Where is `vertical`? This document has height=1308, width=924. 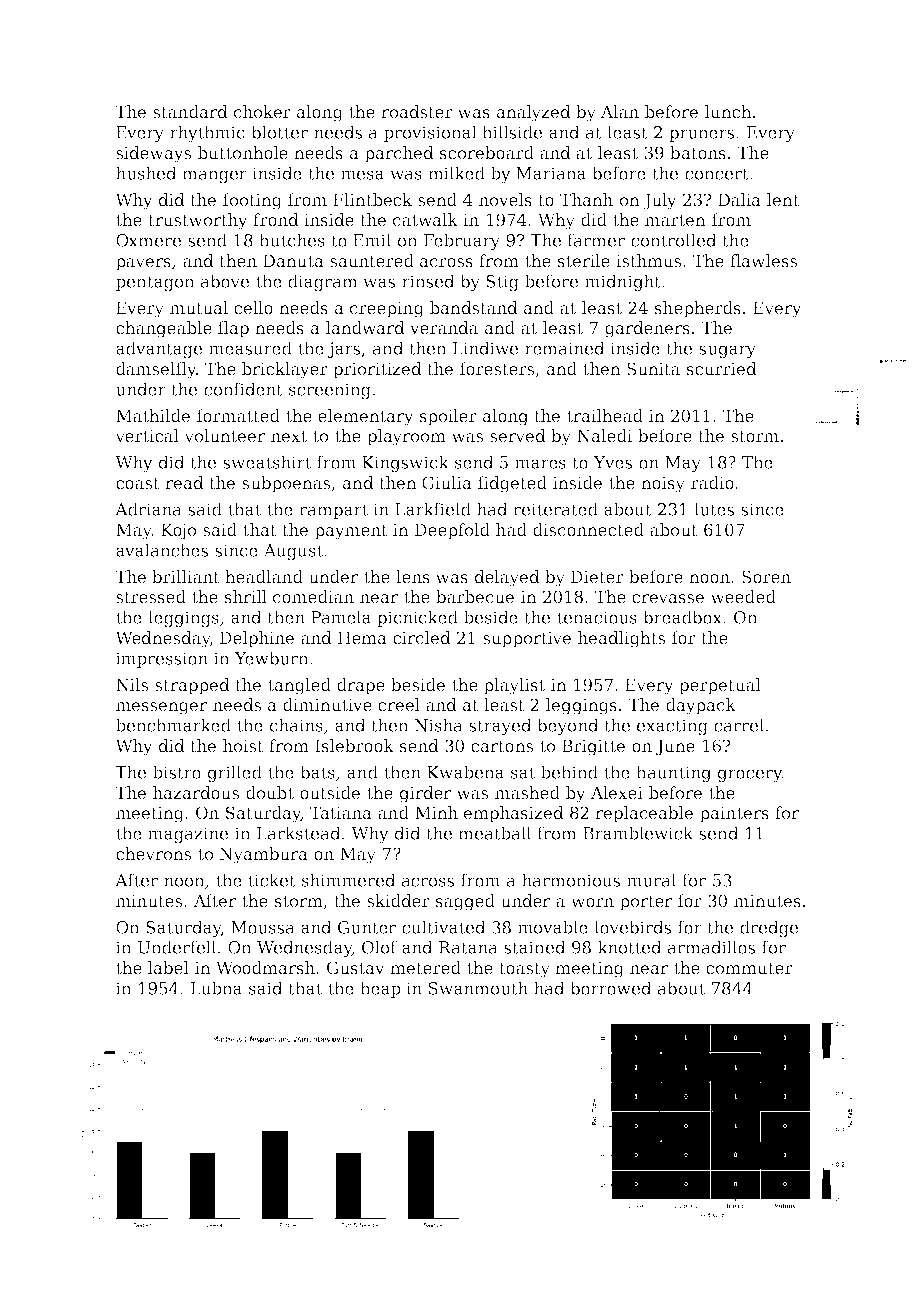 vertical is located at coordinates (147, 436).
